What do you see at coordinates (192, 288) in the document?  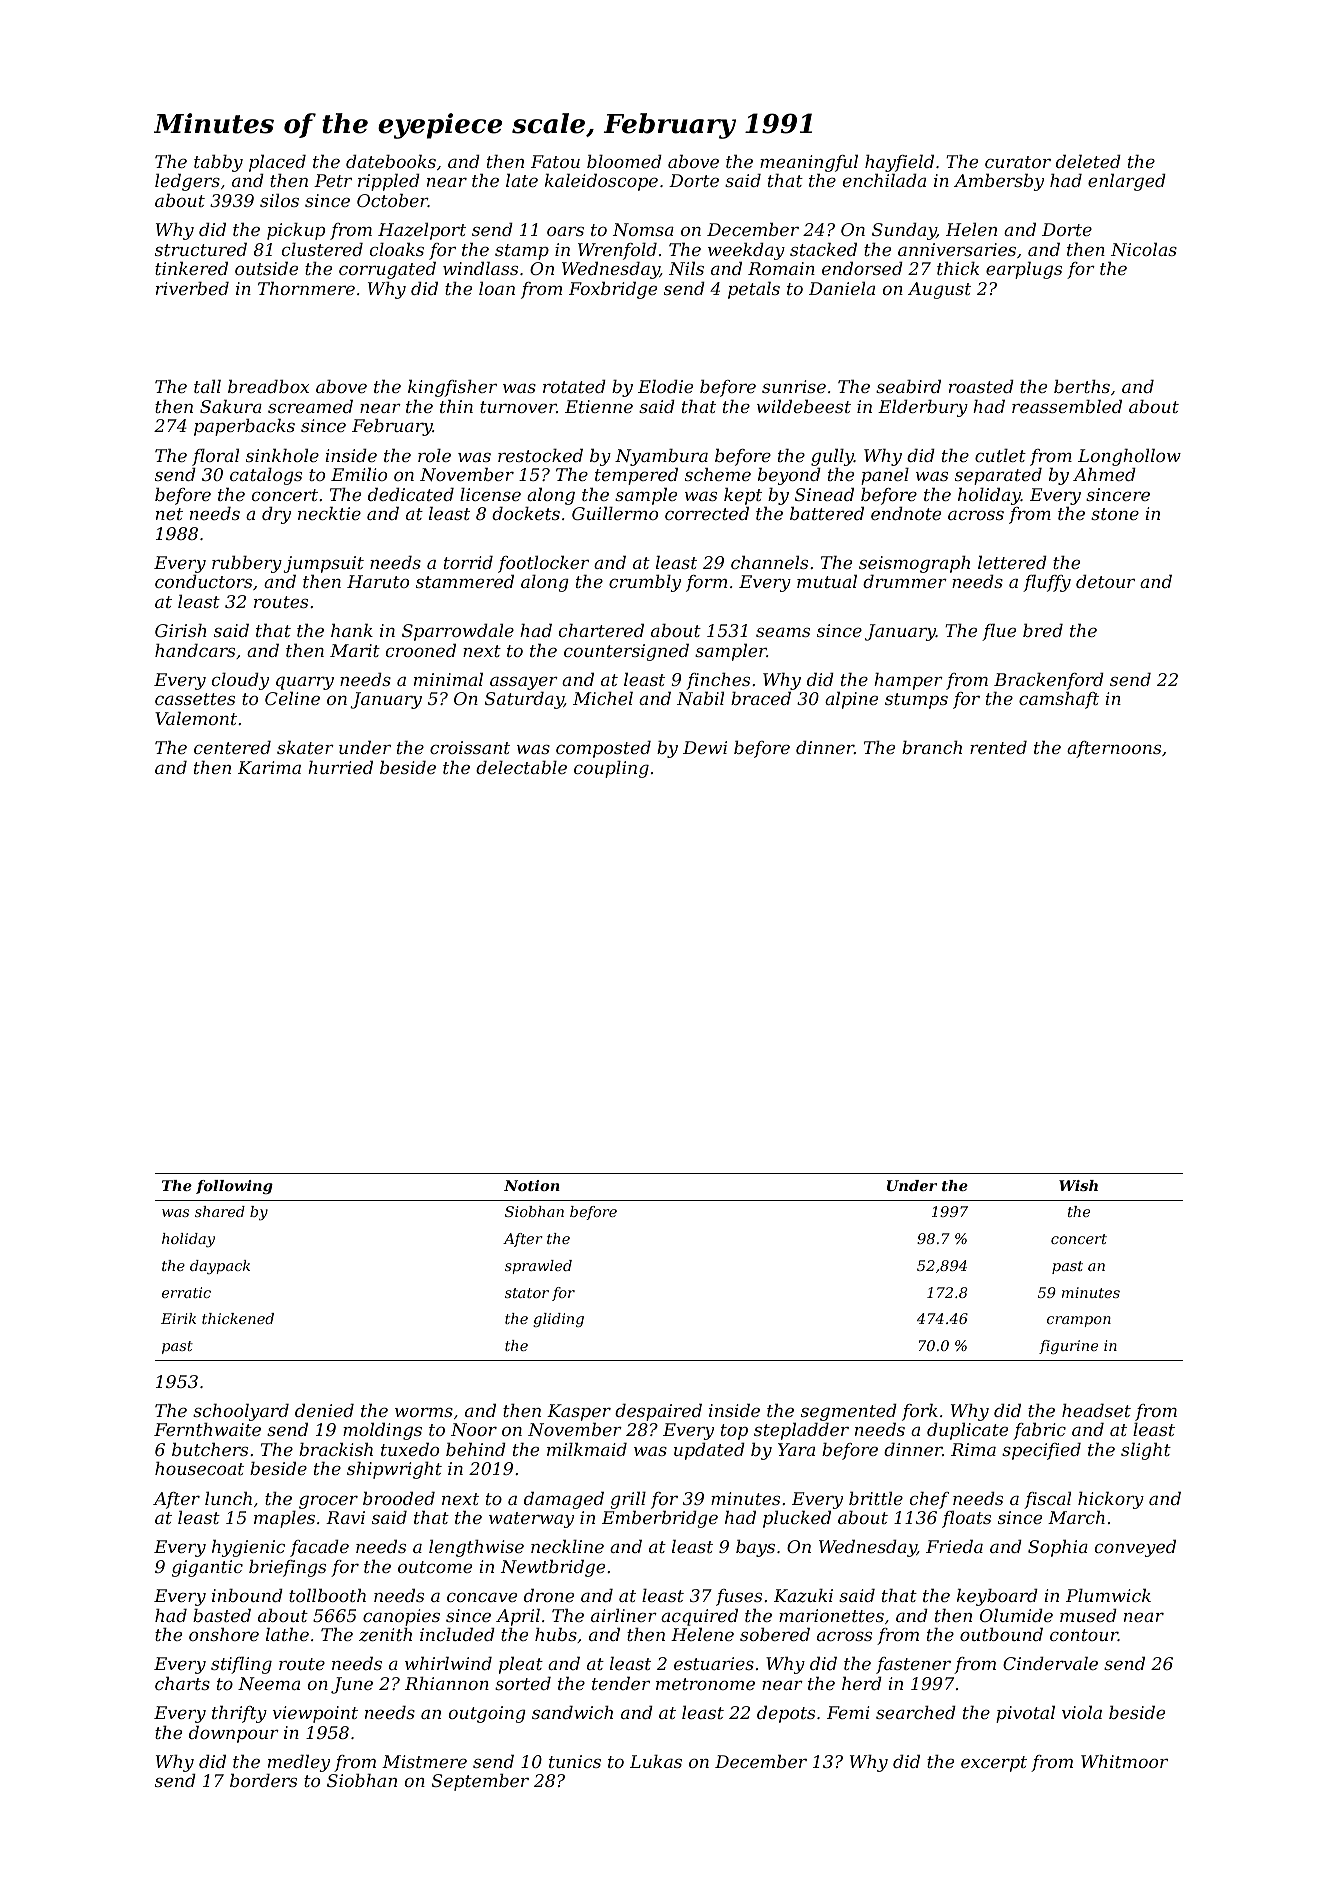 I see `riverbed` at bounding box center [192, 288].
